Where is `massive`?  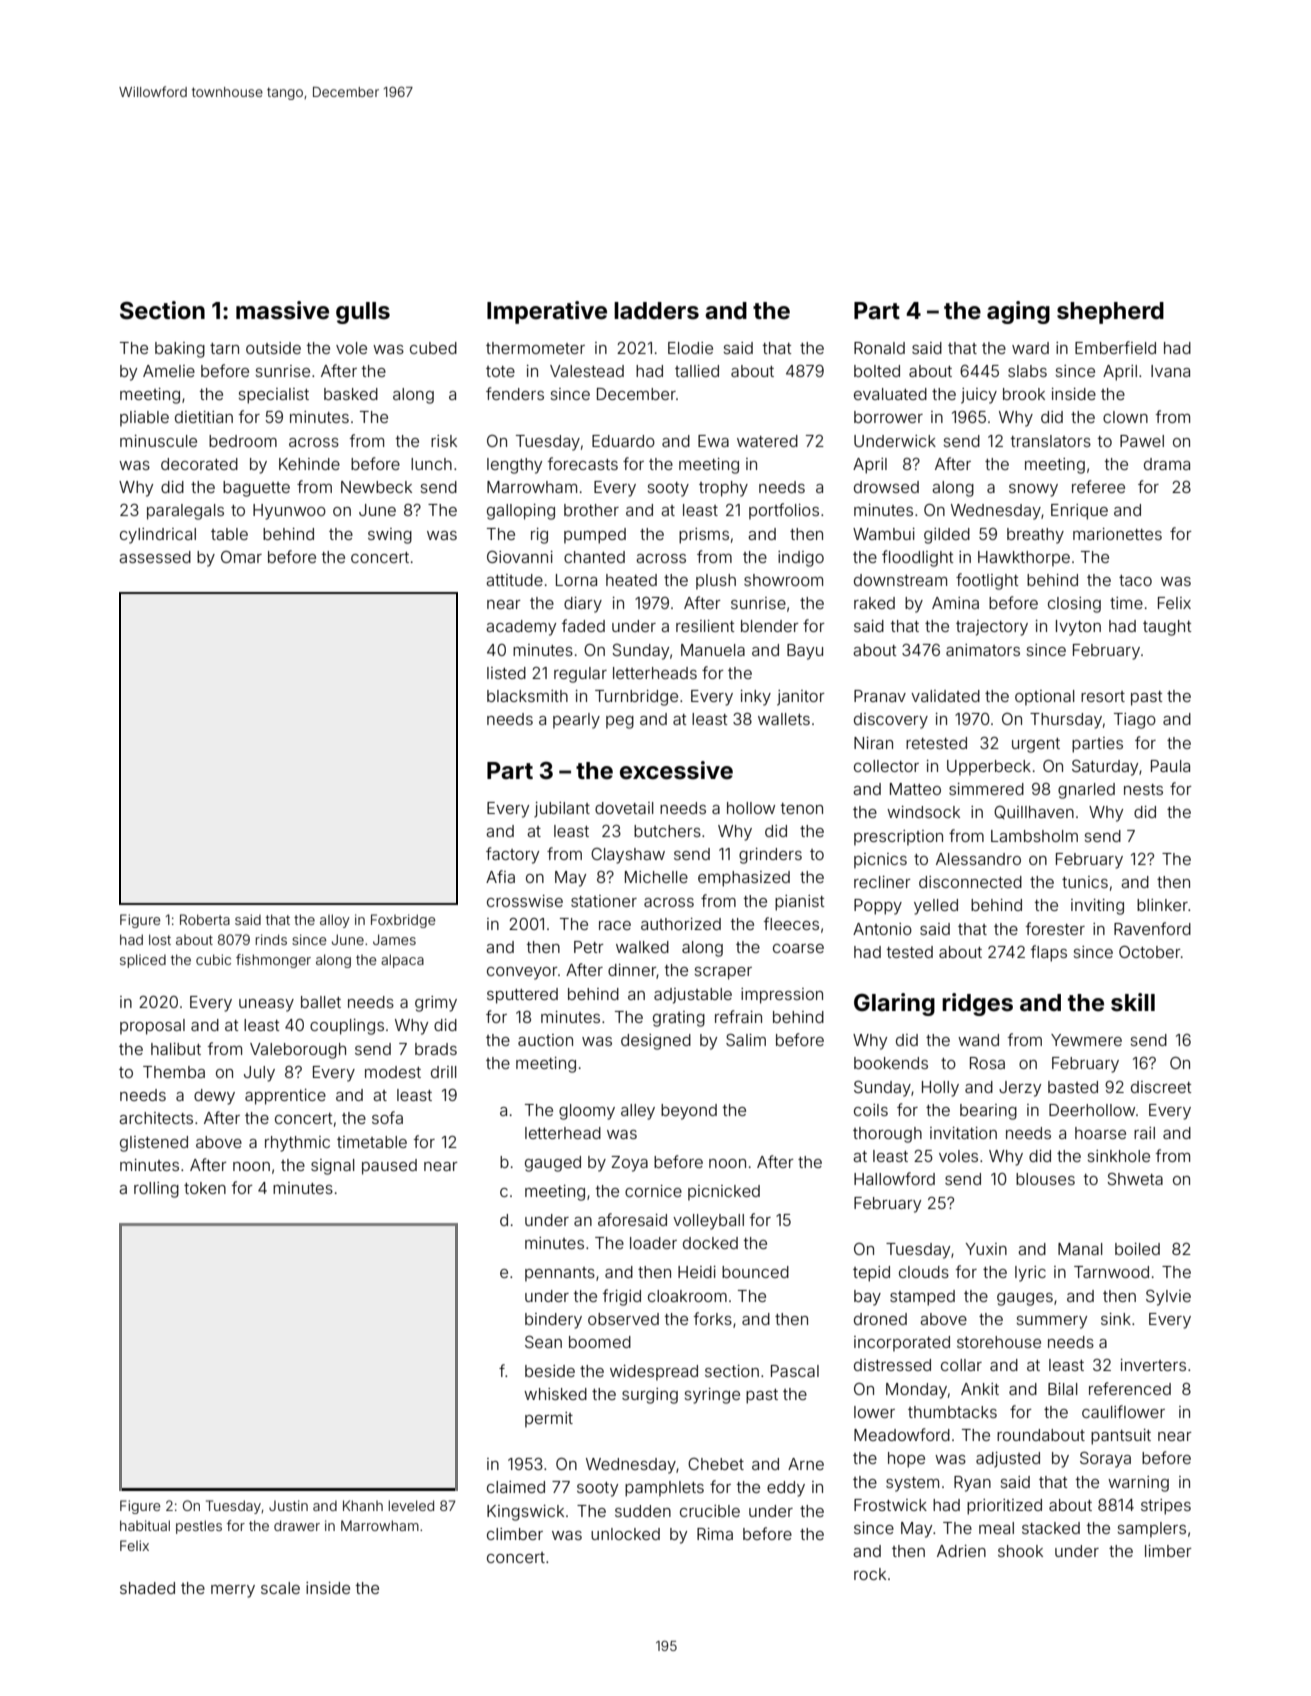
massive is located at coordinates (282, 310).
